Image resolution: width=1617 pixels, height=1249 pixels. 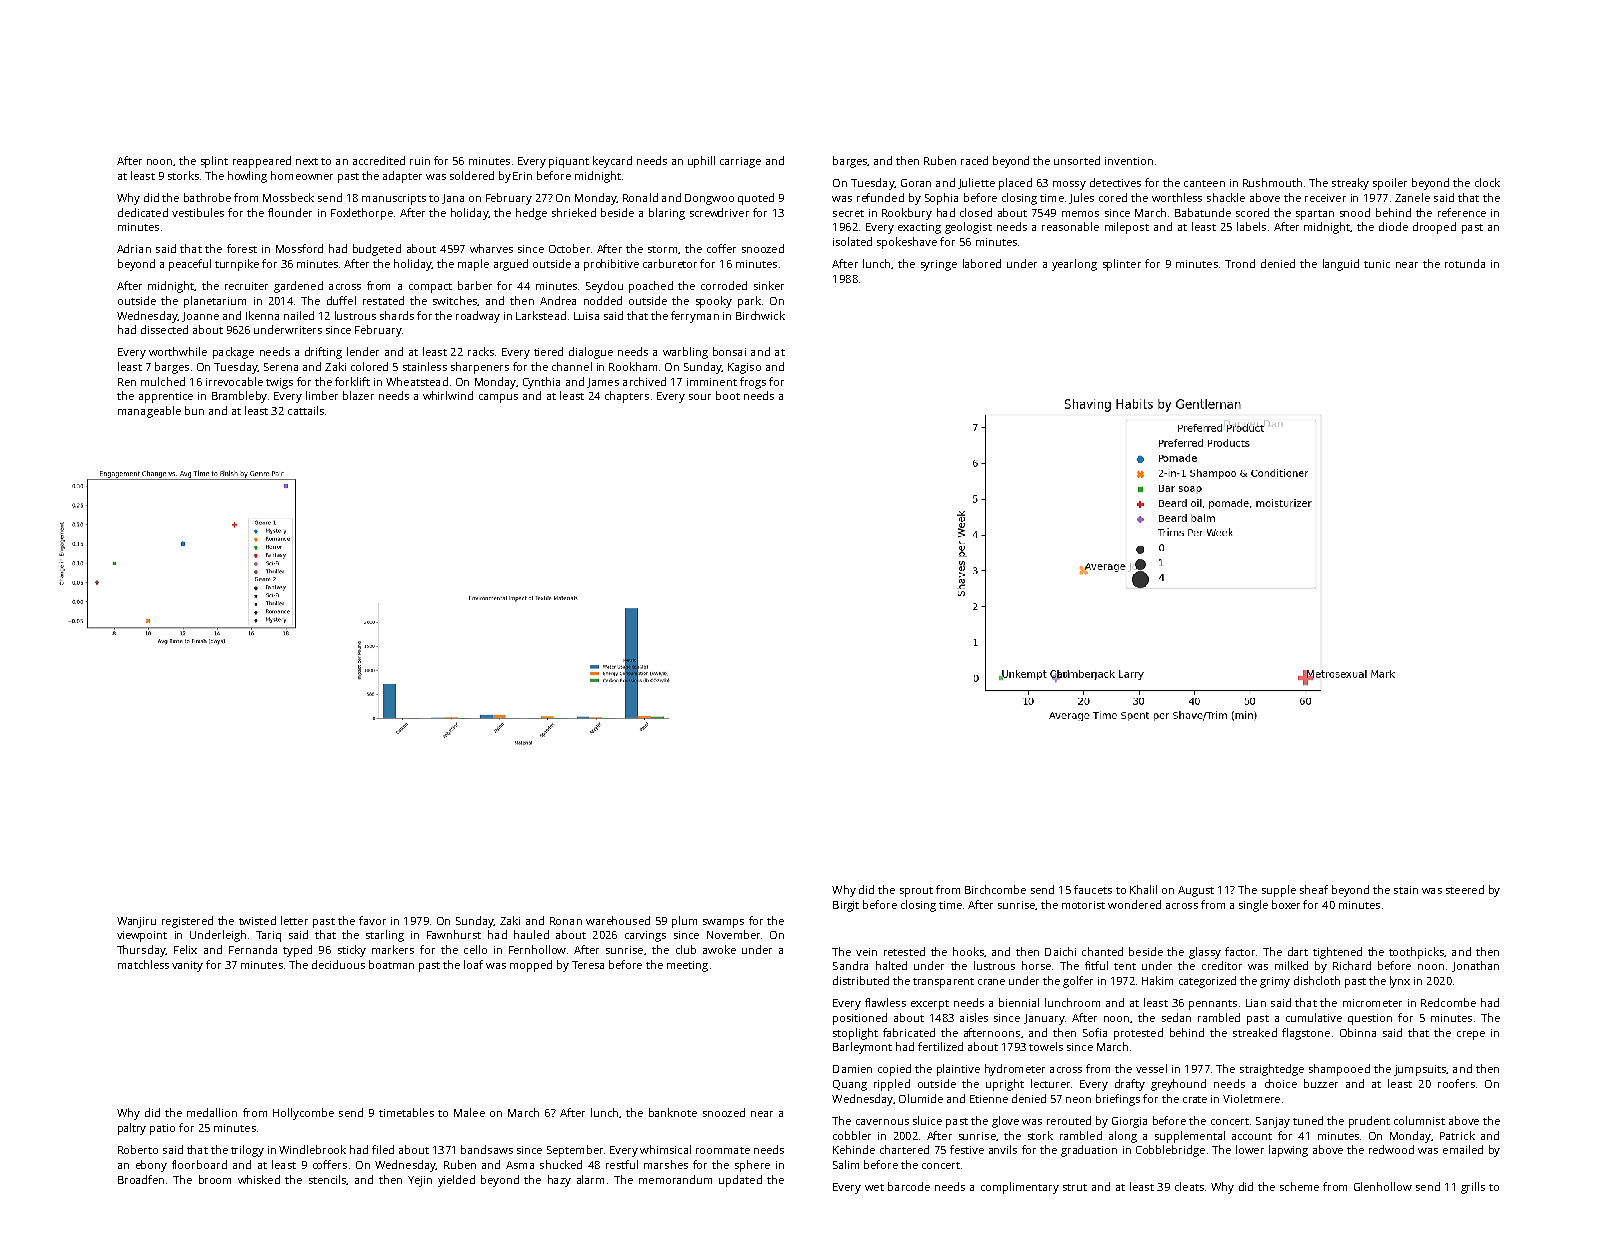 I want to click on clock, so click(x=1487, y=182).
